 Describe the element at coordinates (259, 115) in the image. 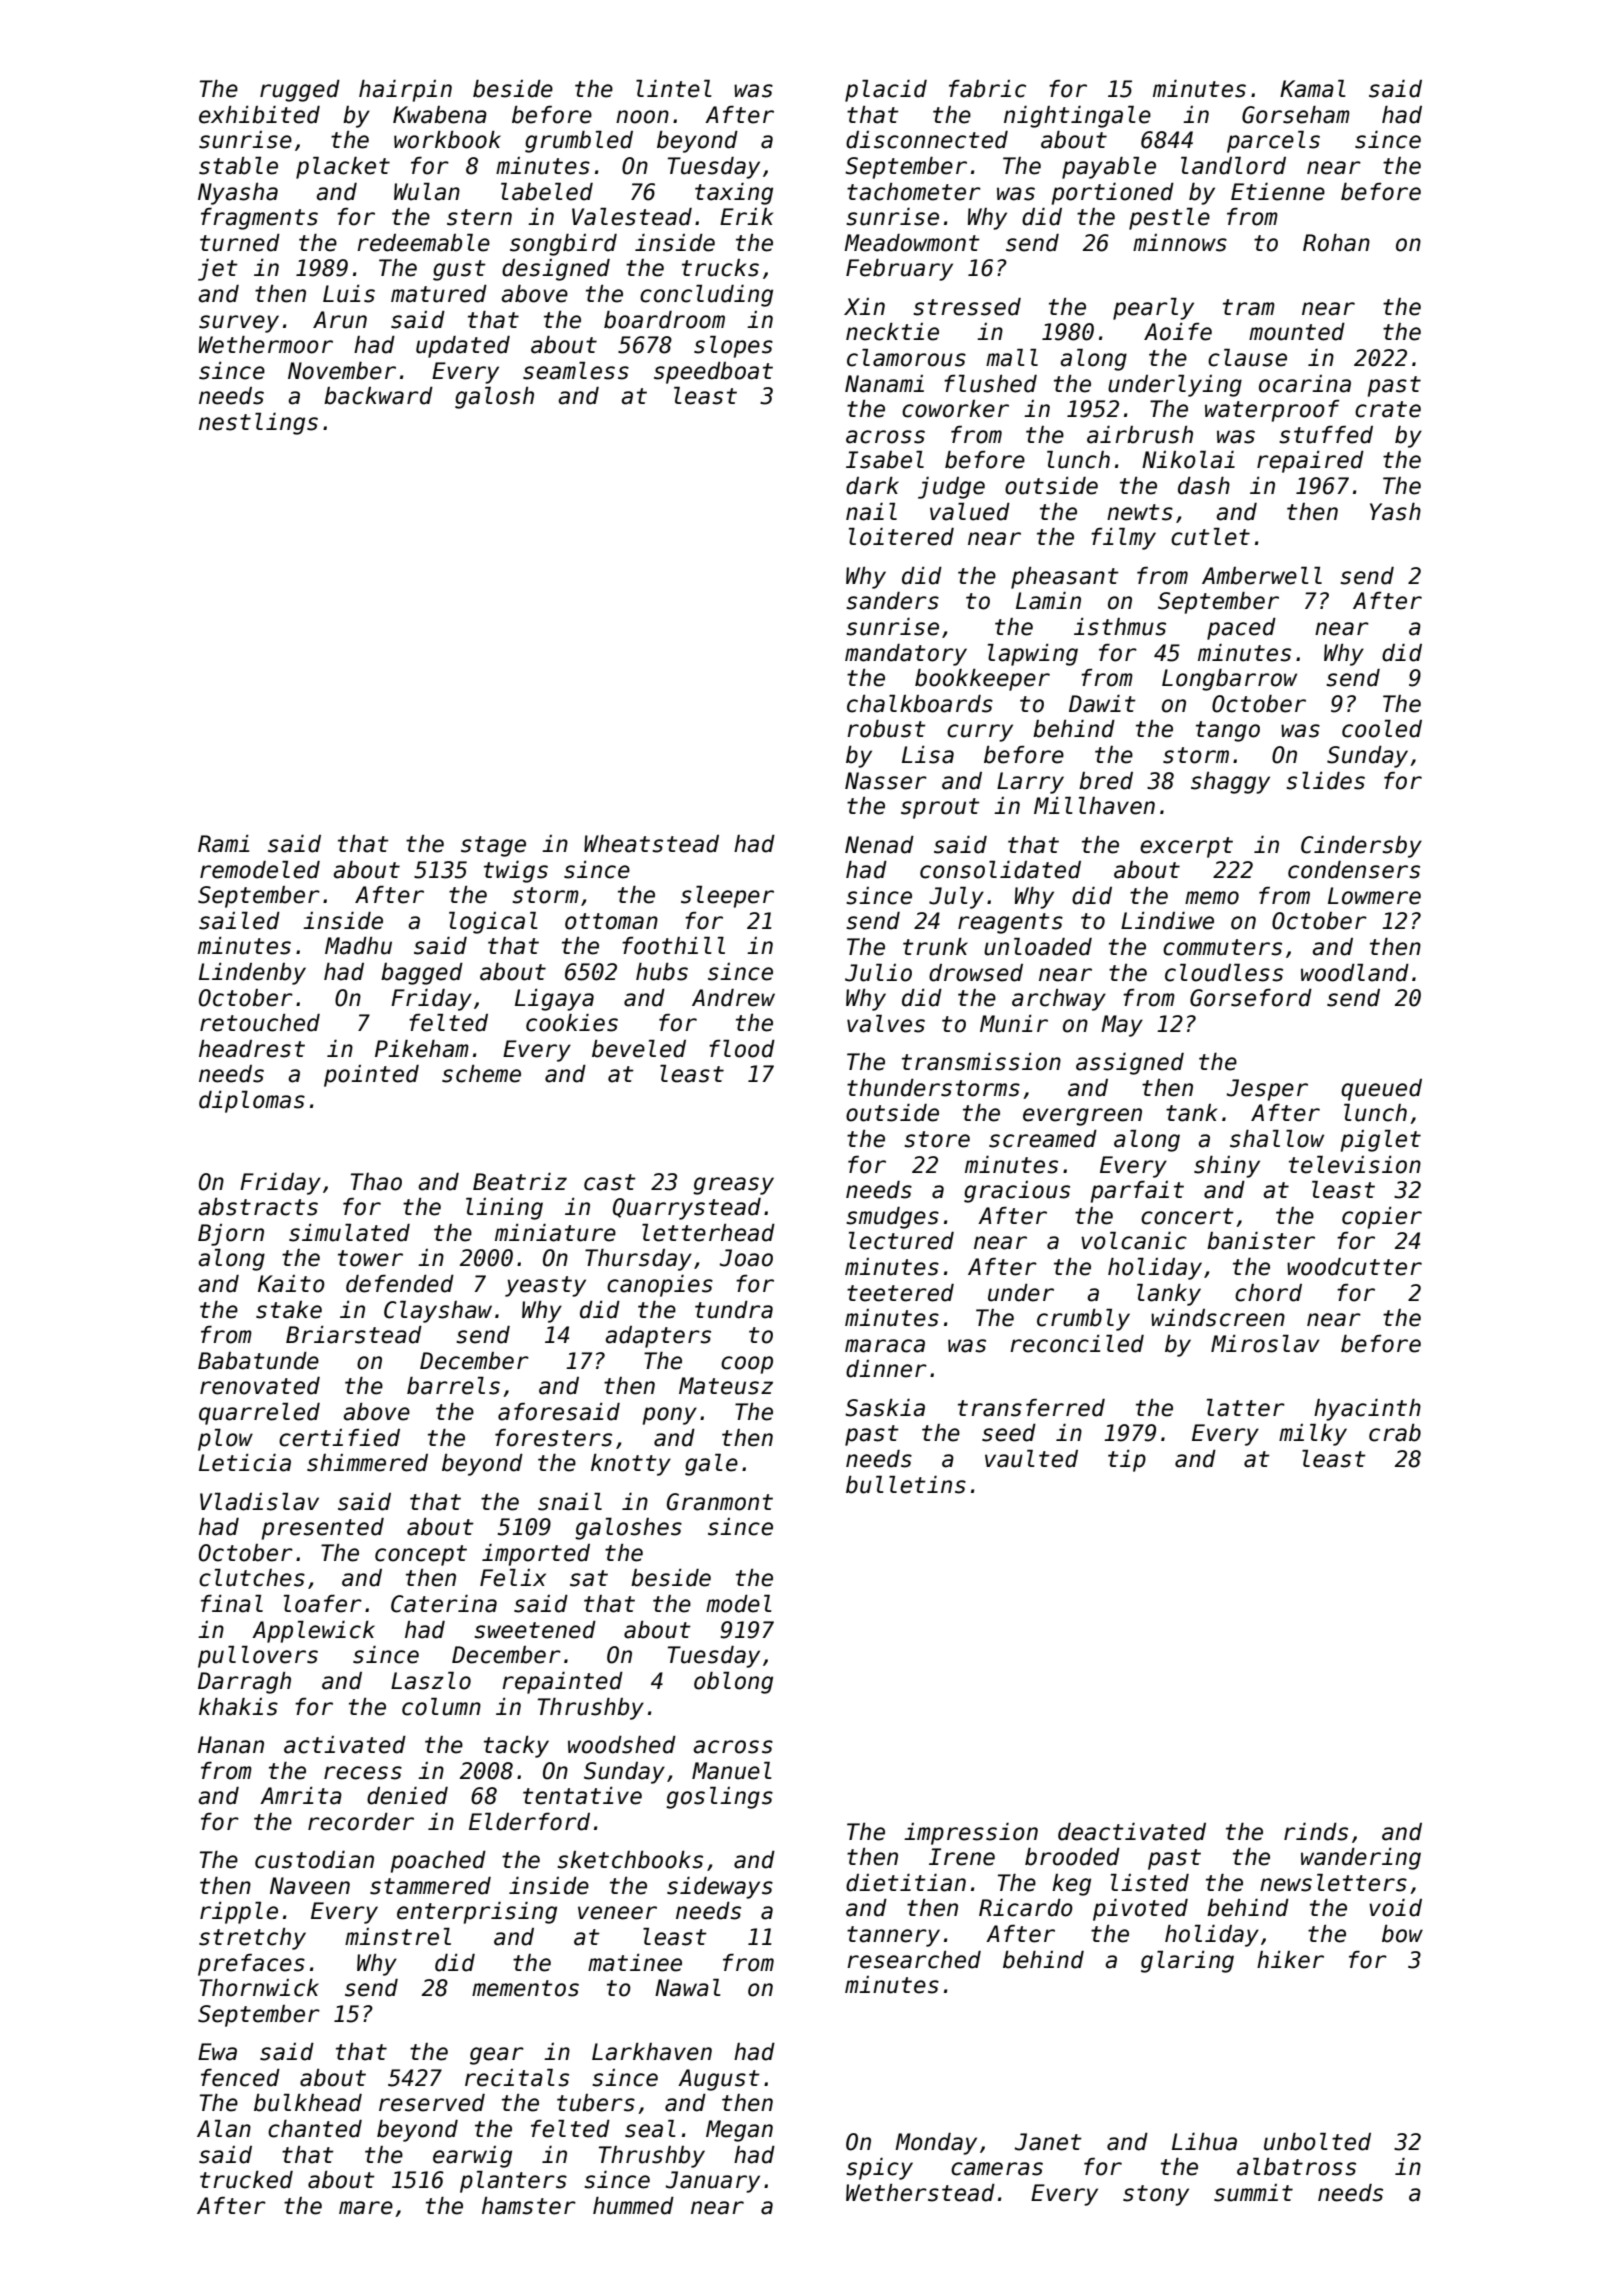

I see `exhibited` at that location.
